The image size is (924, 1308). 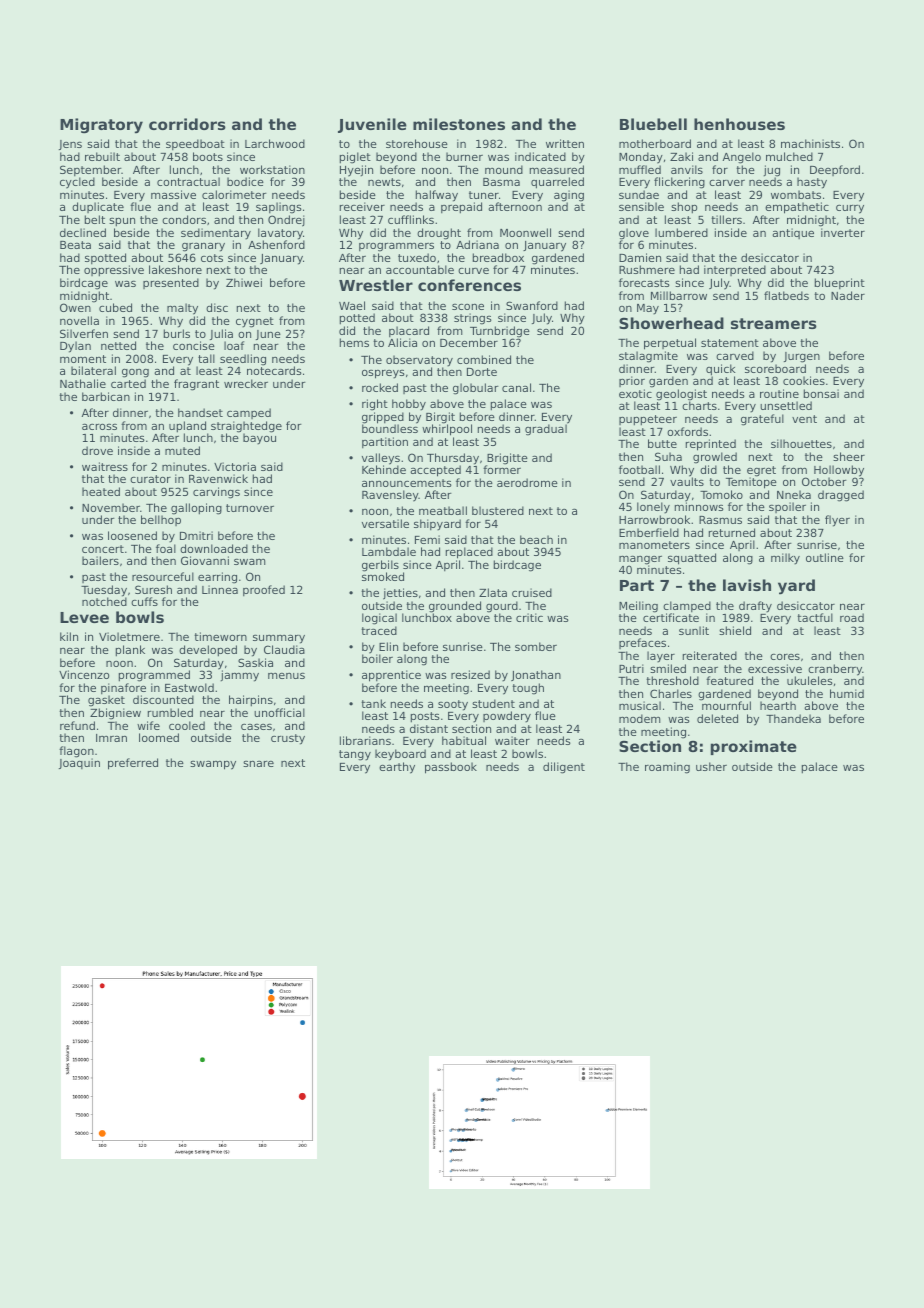 I want to click on charts, so click(x=699, y=406).
